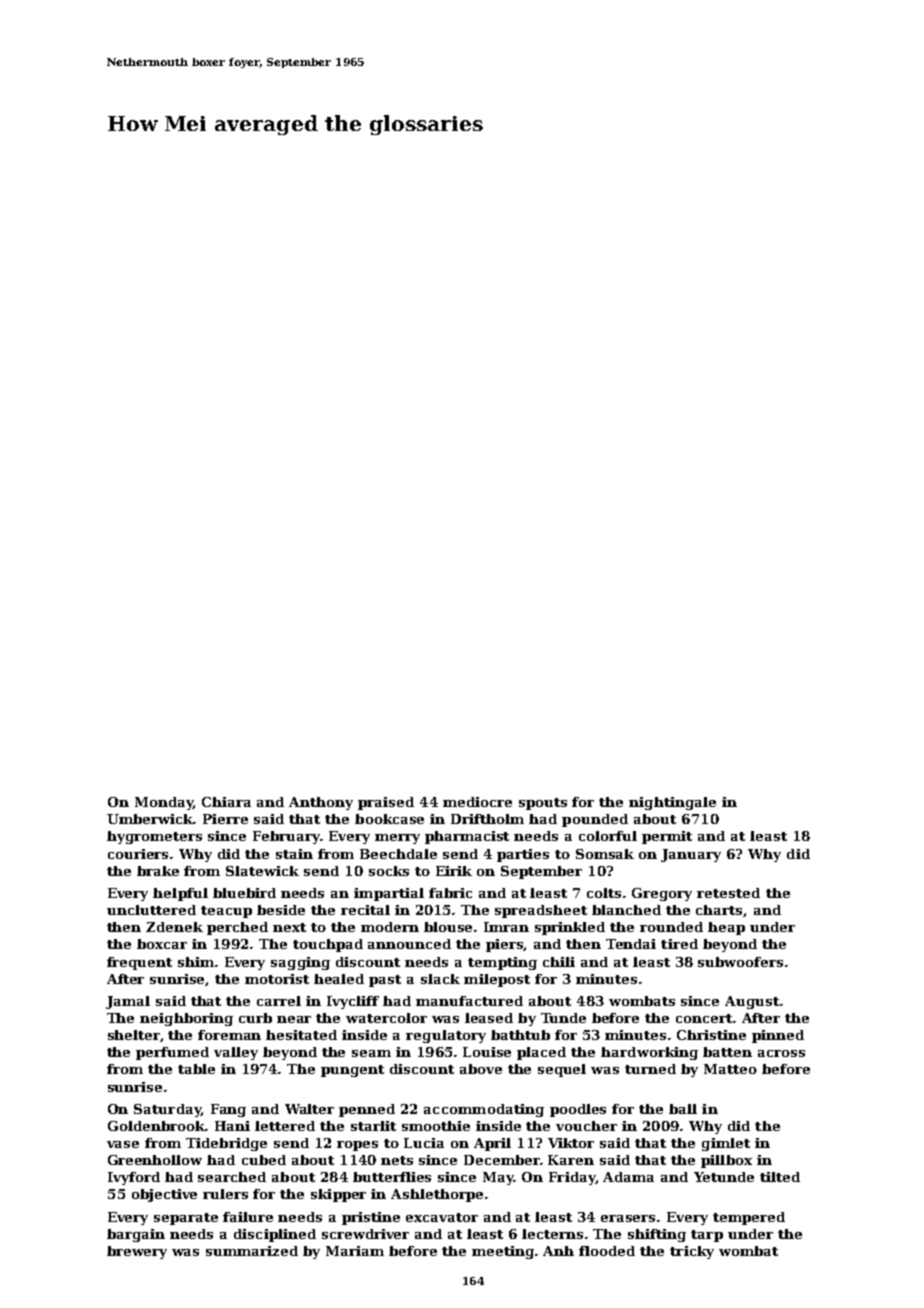  What do you see at coordinates (671, 927) in the document?
I see `rounded` at bounding box center [671, 927].
